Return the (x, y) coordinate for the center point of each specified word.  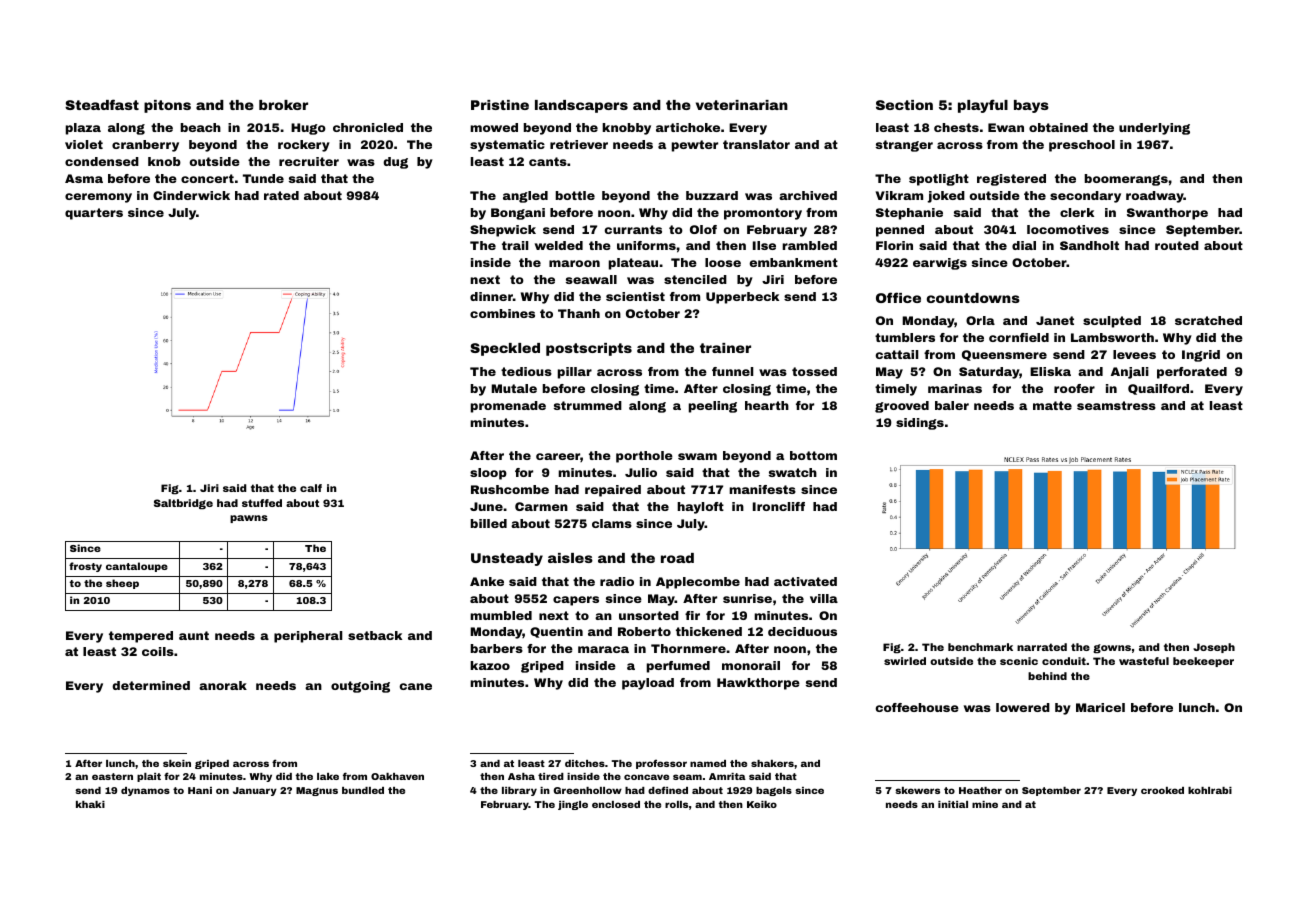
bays (1031, 106)
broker (283, 105)
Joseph (1214, 648)
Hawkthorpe (758, 684)
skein (177, 763)
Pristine (500, 105)
